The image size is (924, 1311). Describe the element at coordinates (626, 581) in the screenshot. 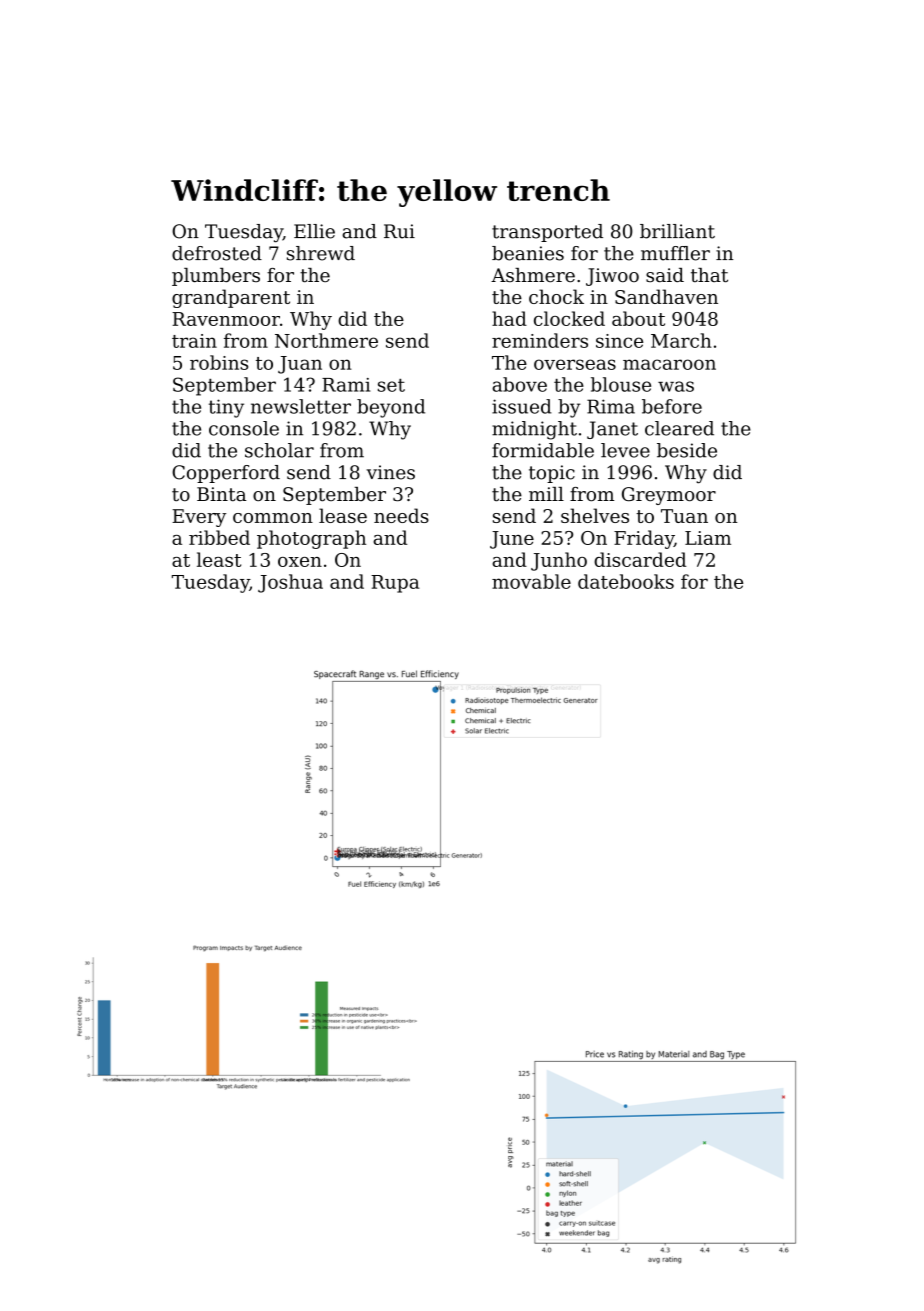

I see `datebooks` at that location.
